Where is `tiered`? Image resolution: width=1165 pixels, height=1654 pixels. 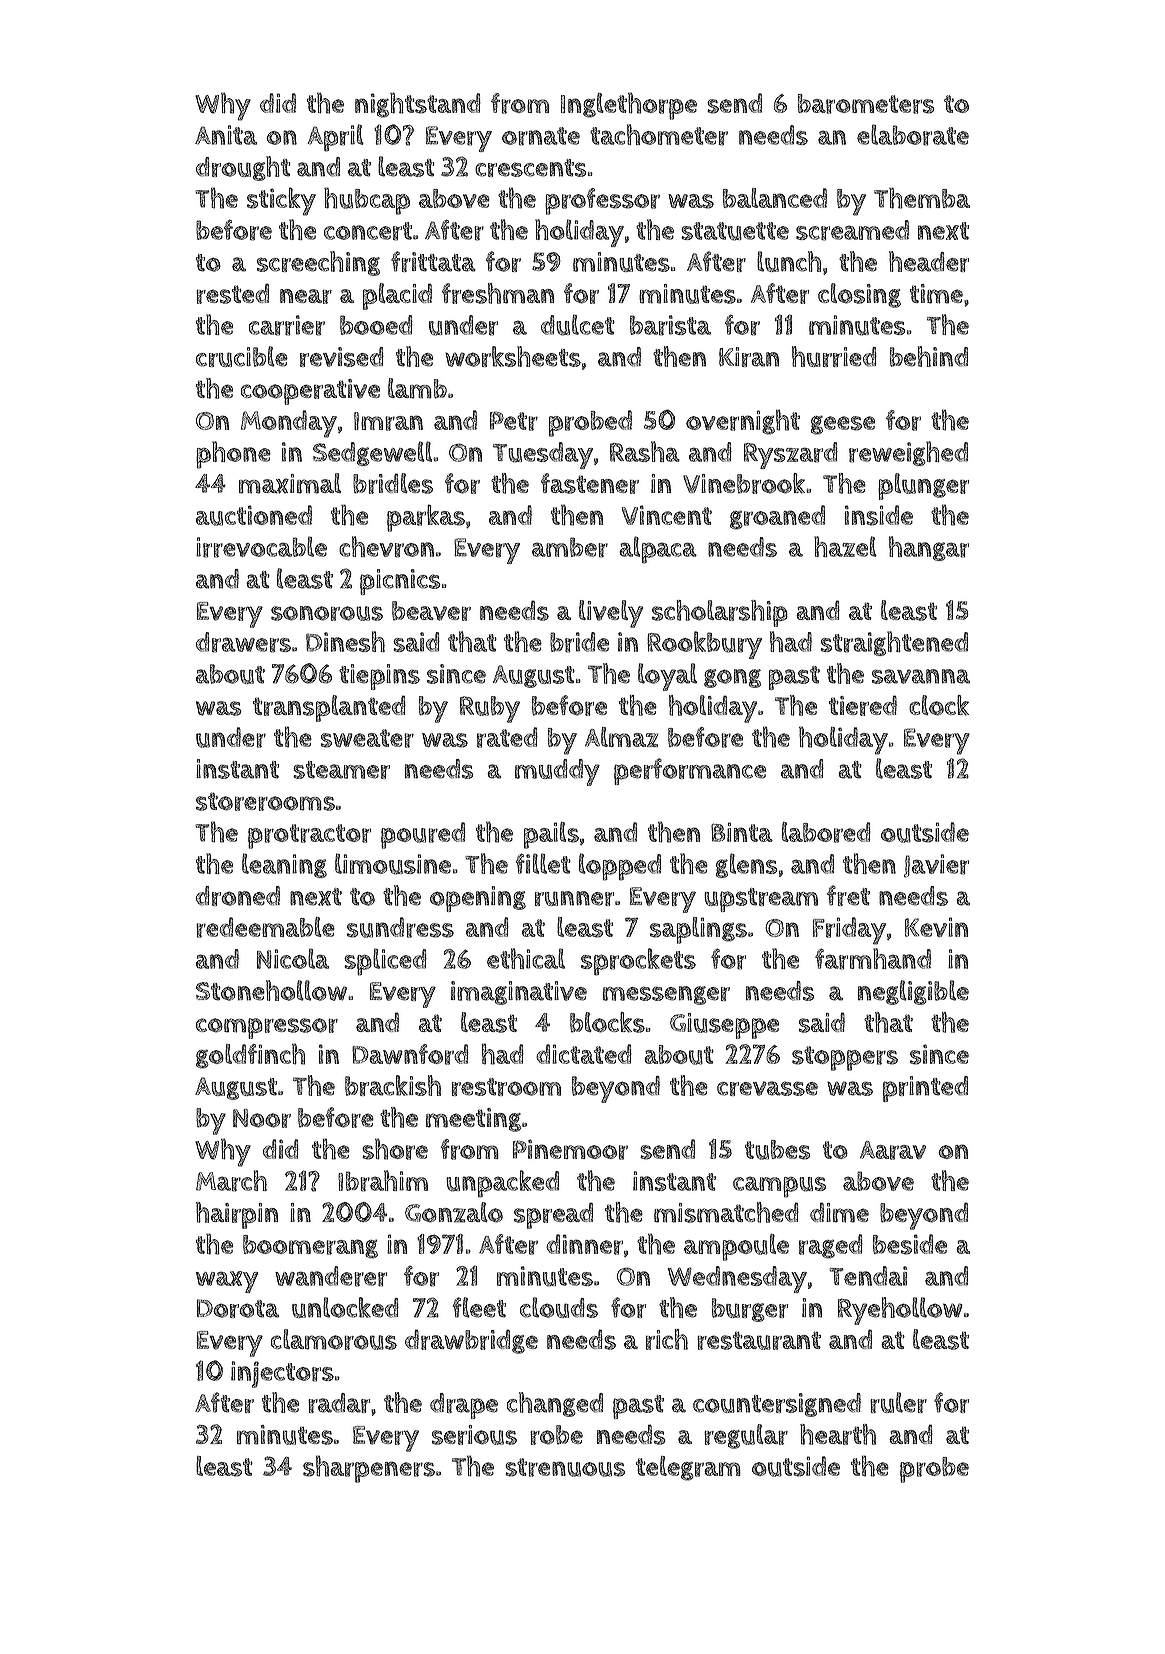 tiered is located at coordinates (863, 705).
